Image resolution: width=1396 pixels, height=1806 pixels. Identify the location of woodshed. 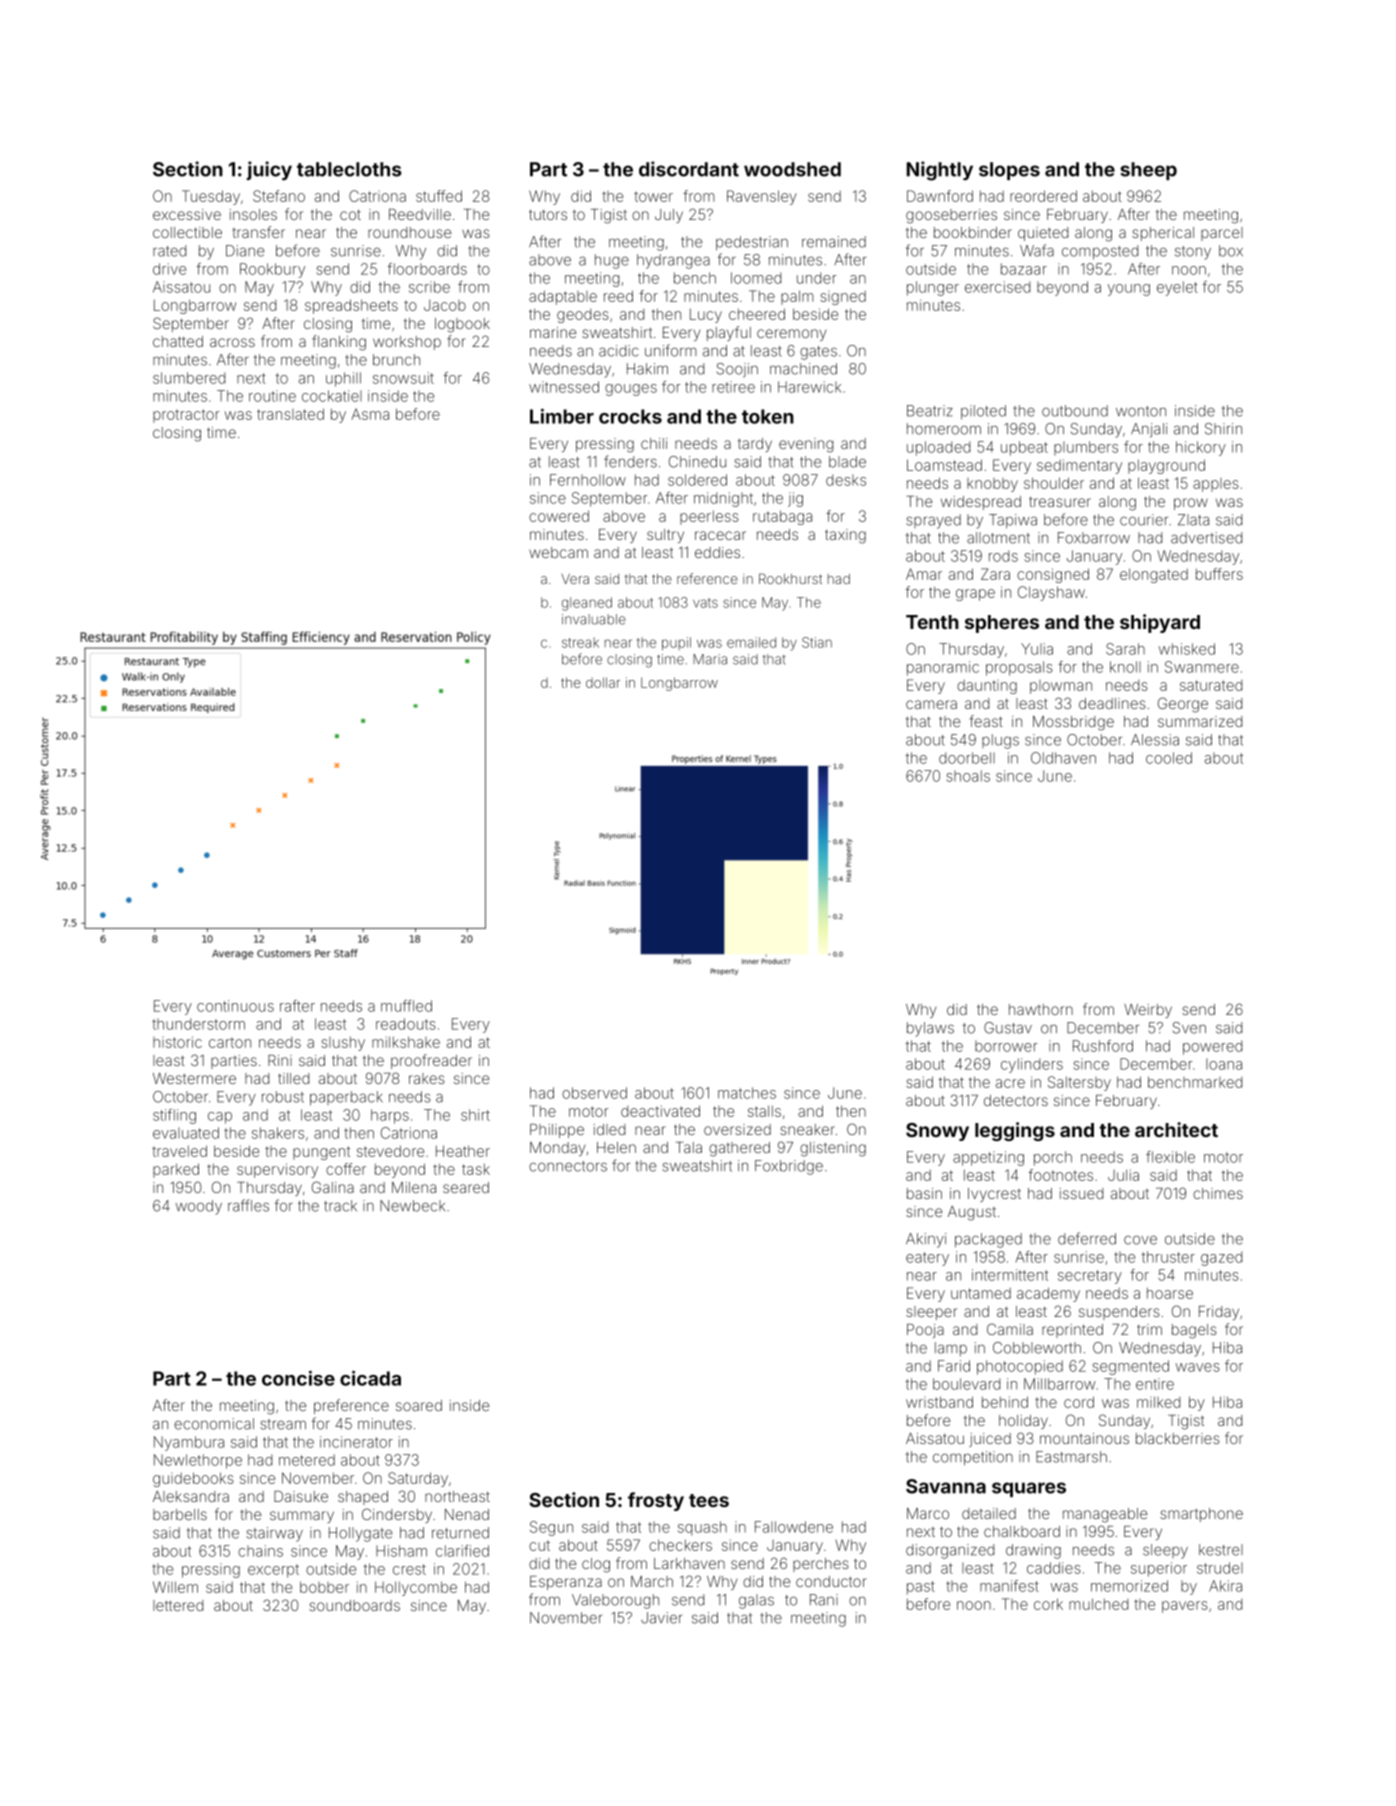
(792, 169).
